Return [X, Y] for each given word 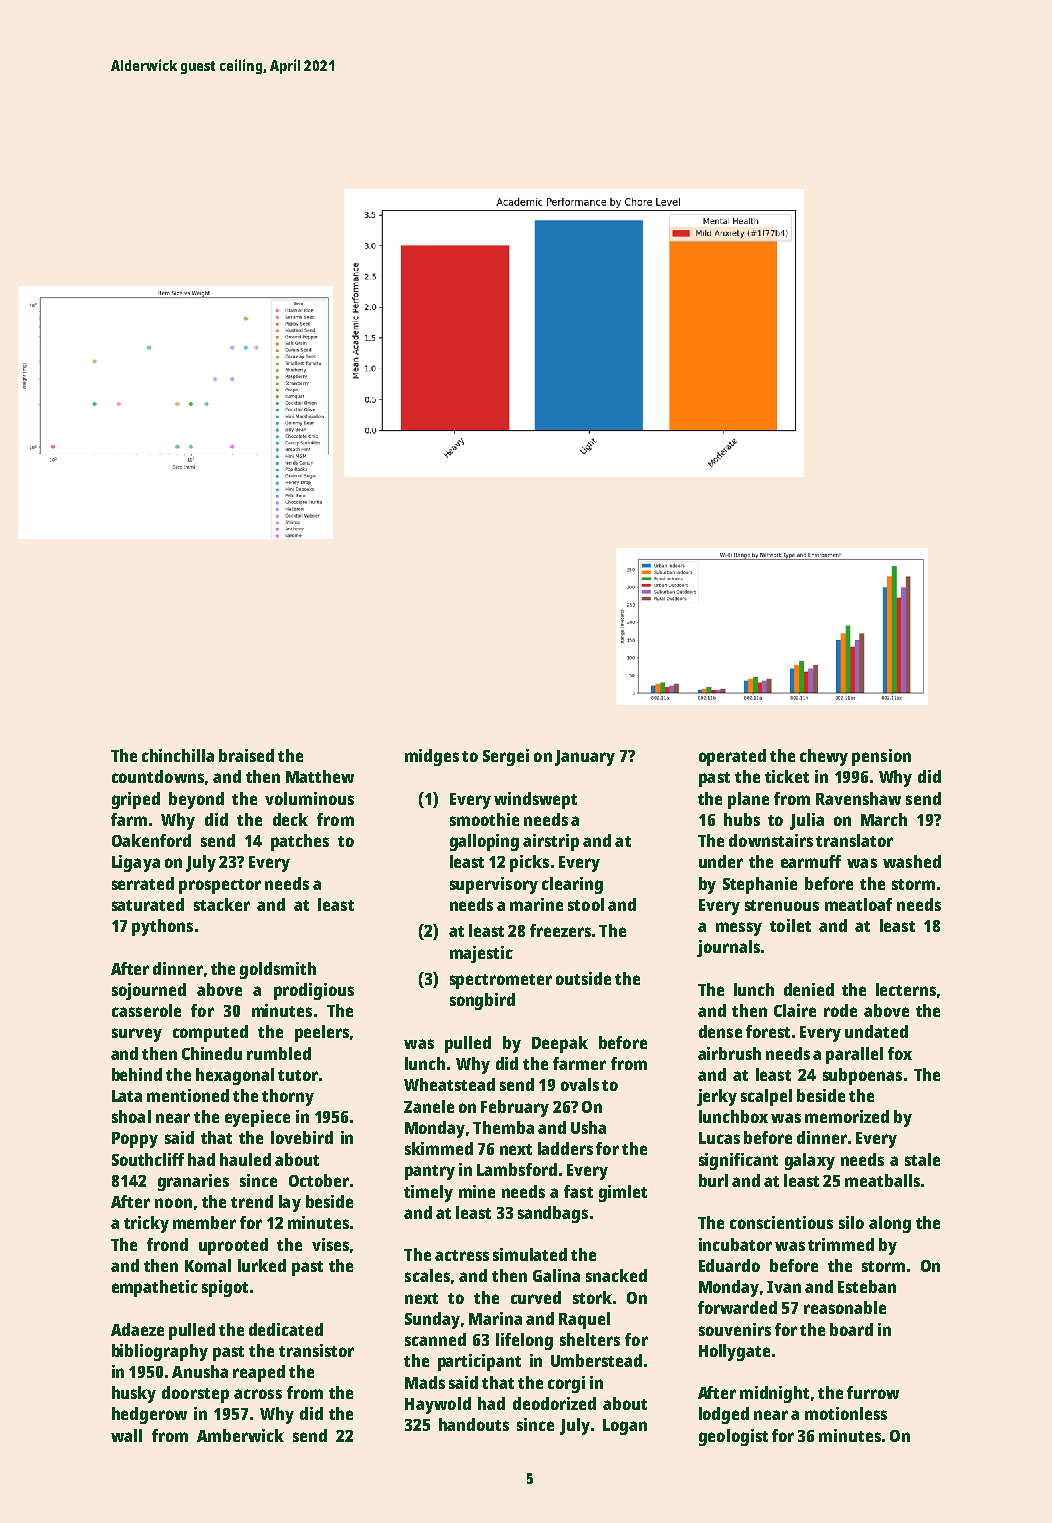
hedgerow [149, 1415]
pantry [430, 1172]
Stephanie [760, 885]
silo [851, 1222]
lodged [724, 1415]
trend [252, 1201]
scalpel [766, 1097]
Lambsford [517, 1169]
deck [290, 819]
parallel [854, 1055]
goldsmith [278, 970]
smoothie [484, 819]
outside [583, 978]
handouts [474, 1424]
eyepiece [257, 1118]
